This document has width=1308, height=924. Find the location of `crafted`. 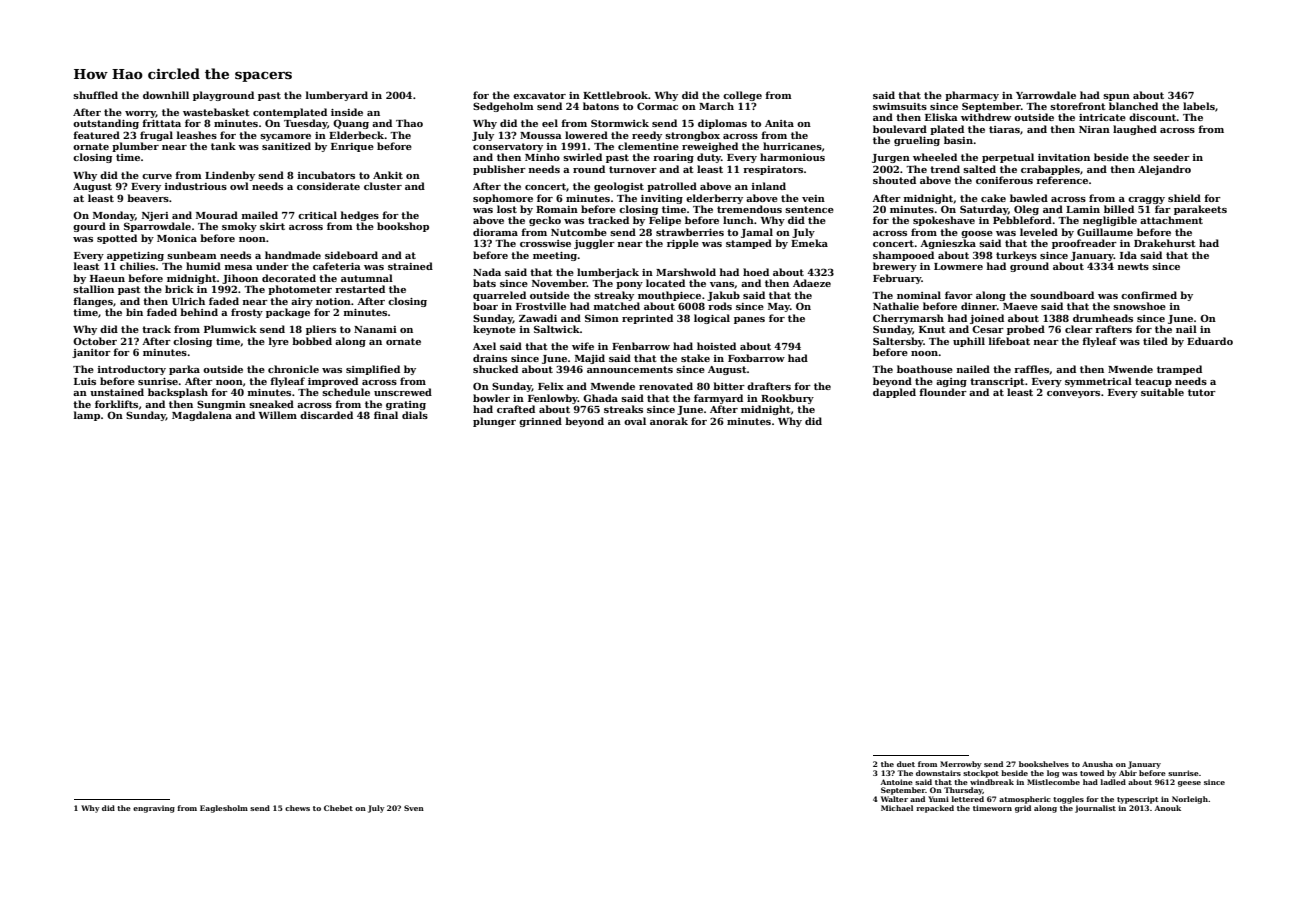

crafted is located at coordinates (516, 409).
